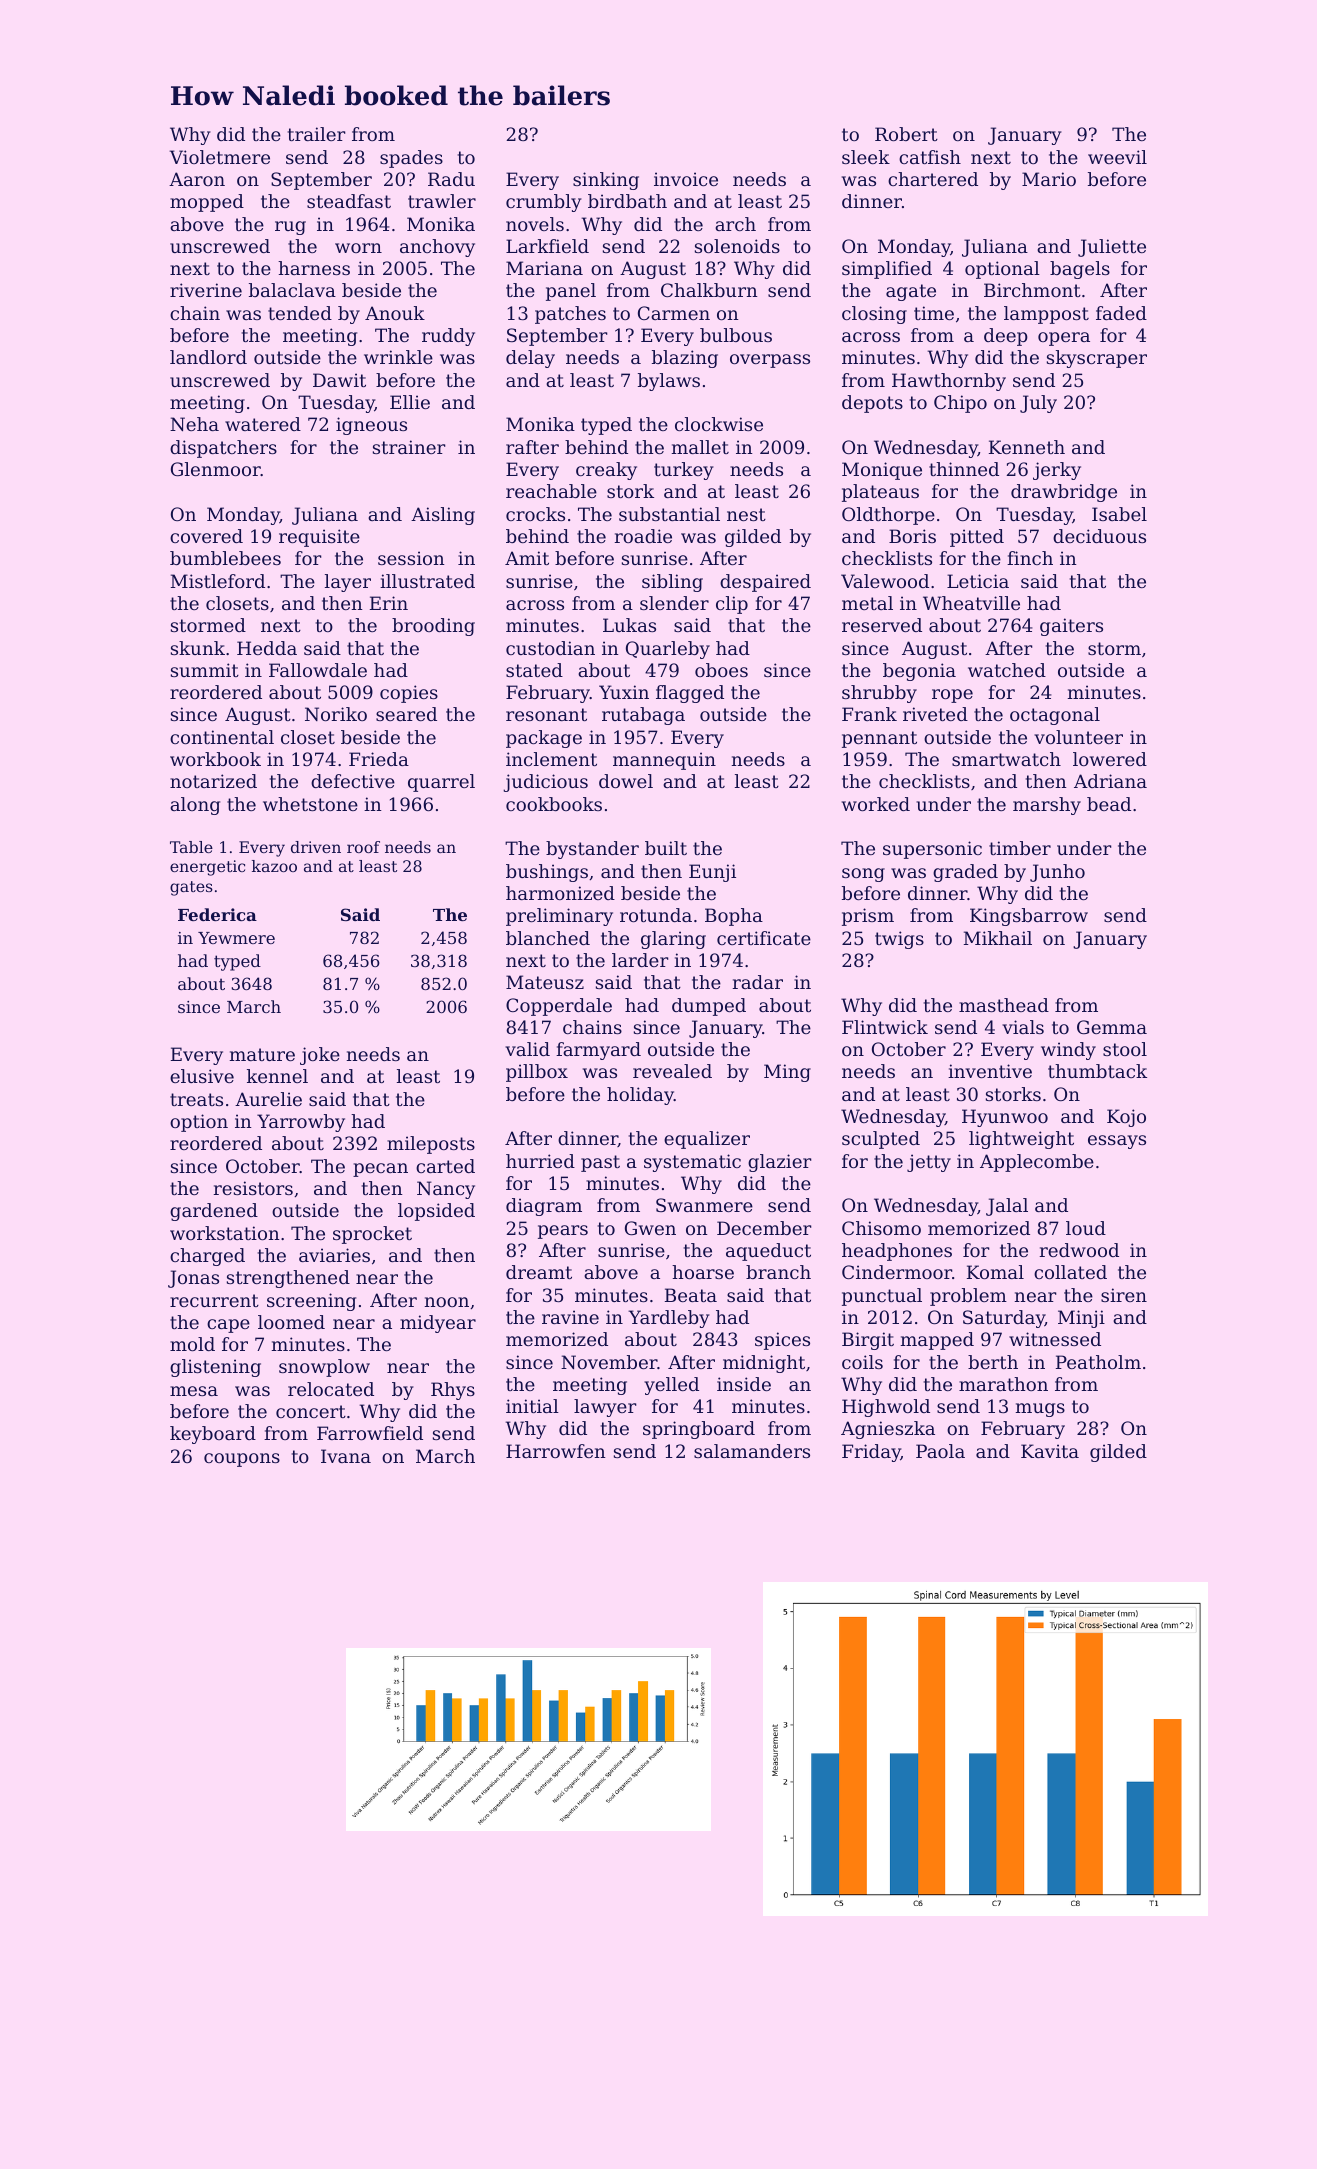  Describe the element at coordinates (606, 181) in the screenshot. I see `sinking` at that location.
